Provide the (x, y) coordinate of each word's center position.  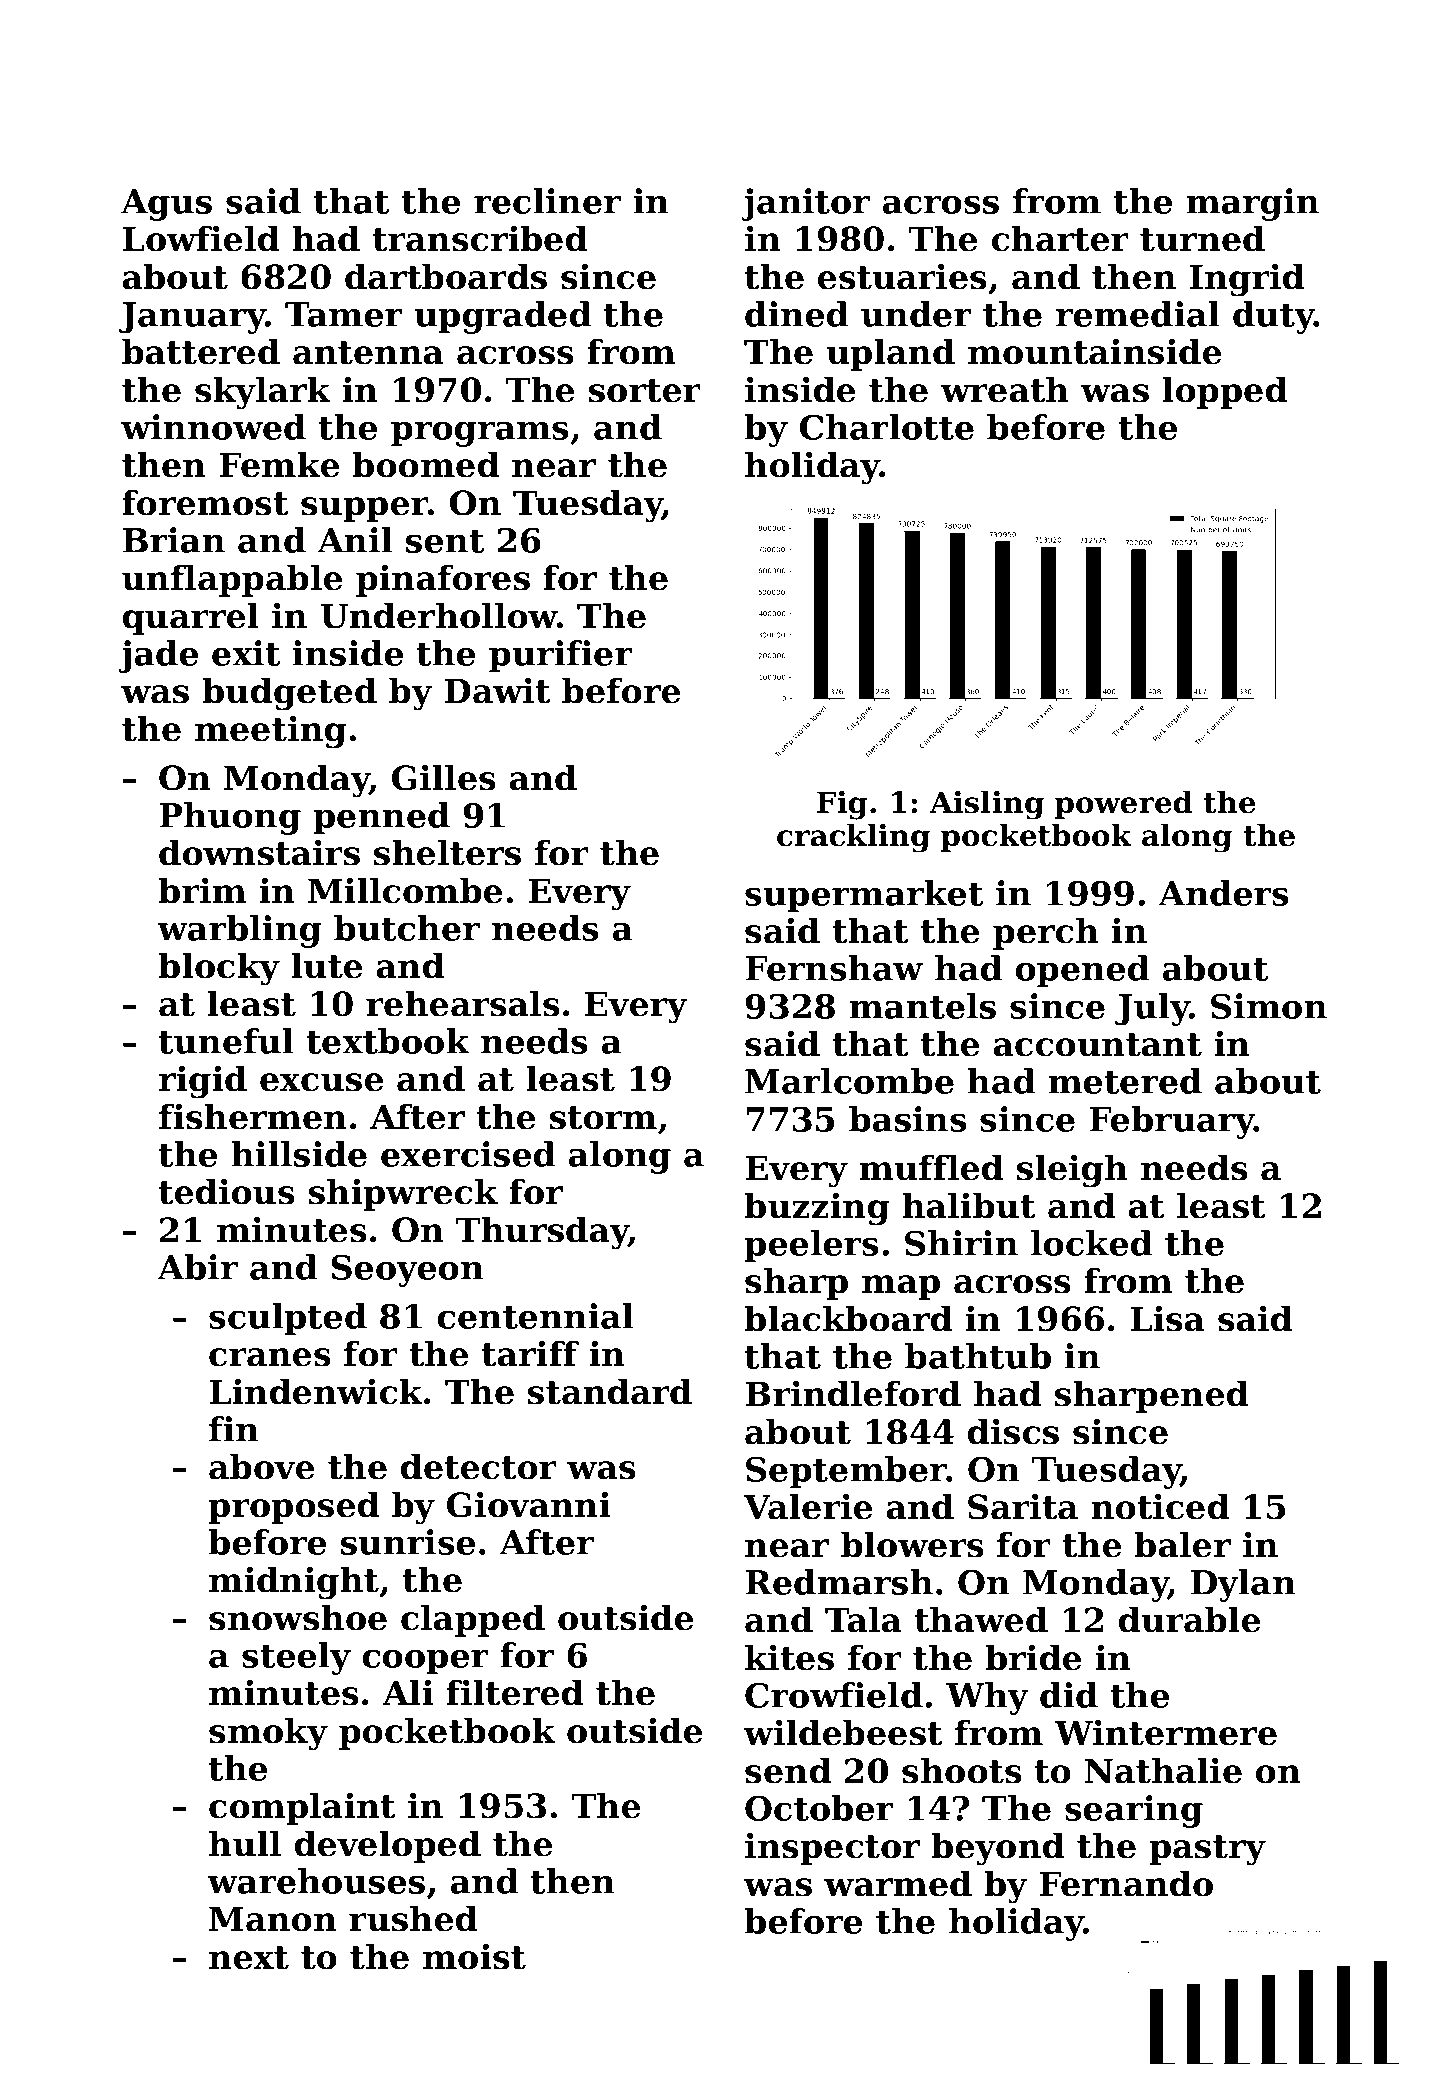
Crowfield (834, 1695)
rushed (413, 1918)
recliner (547, 201)
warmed (898, 1883)
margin (1252, 204)
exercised (468, 1154)
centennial (536, 1316)
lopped (1224, 392)
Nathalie (1163, 1770)
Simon (1269, 1006)
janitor (805, 204)
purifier (561, 656)
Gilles (444, 777)
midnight (294, 1583)
